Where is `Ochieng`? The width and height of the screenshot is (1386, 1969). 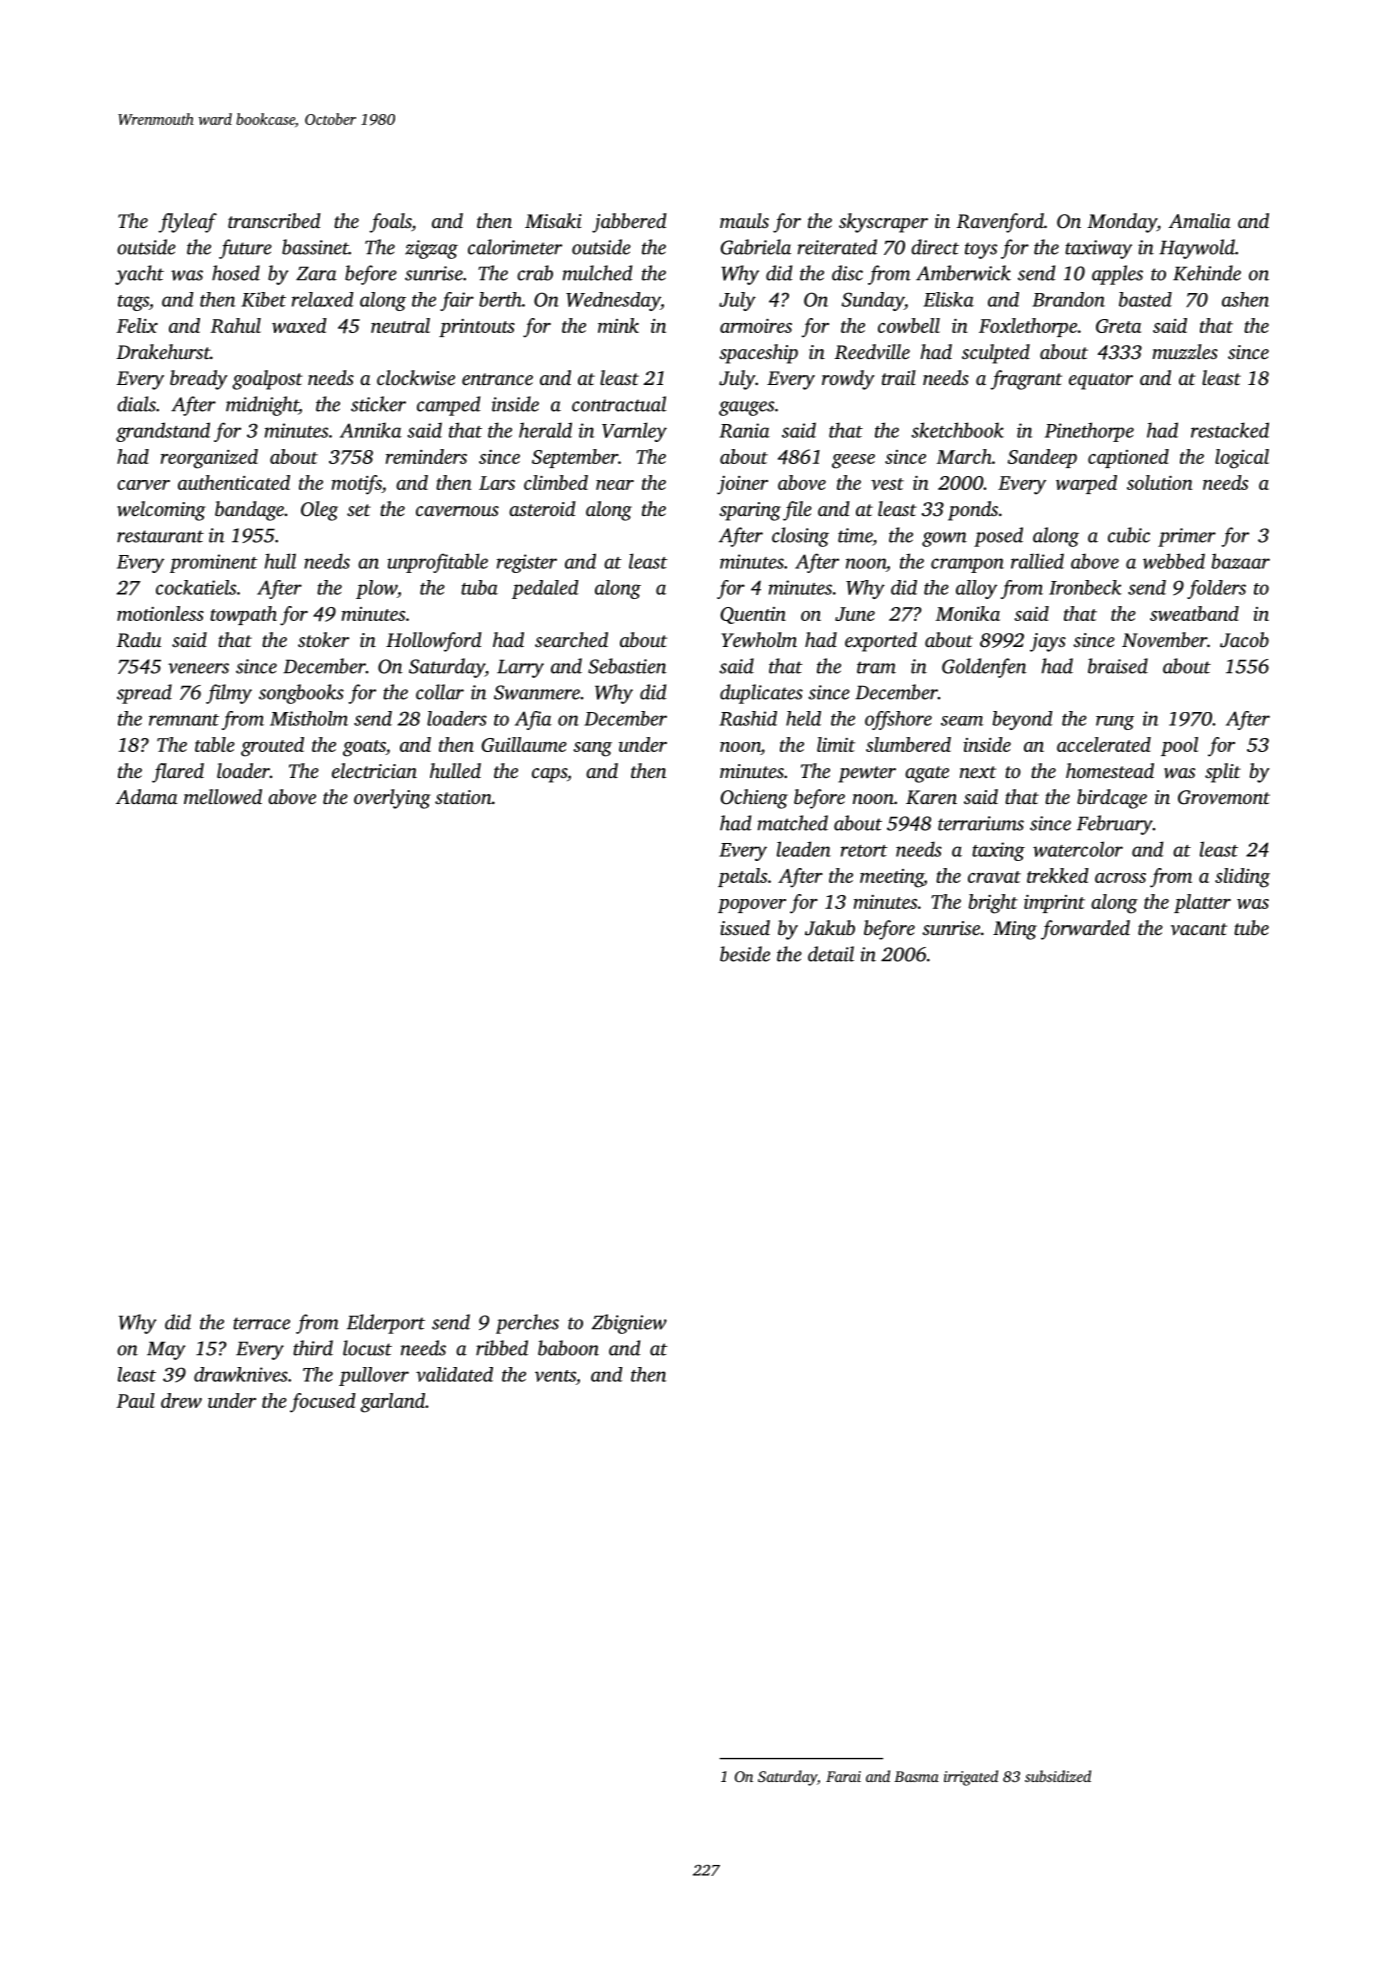 Ochieng is located at coordinates (754, 799).
